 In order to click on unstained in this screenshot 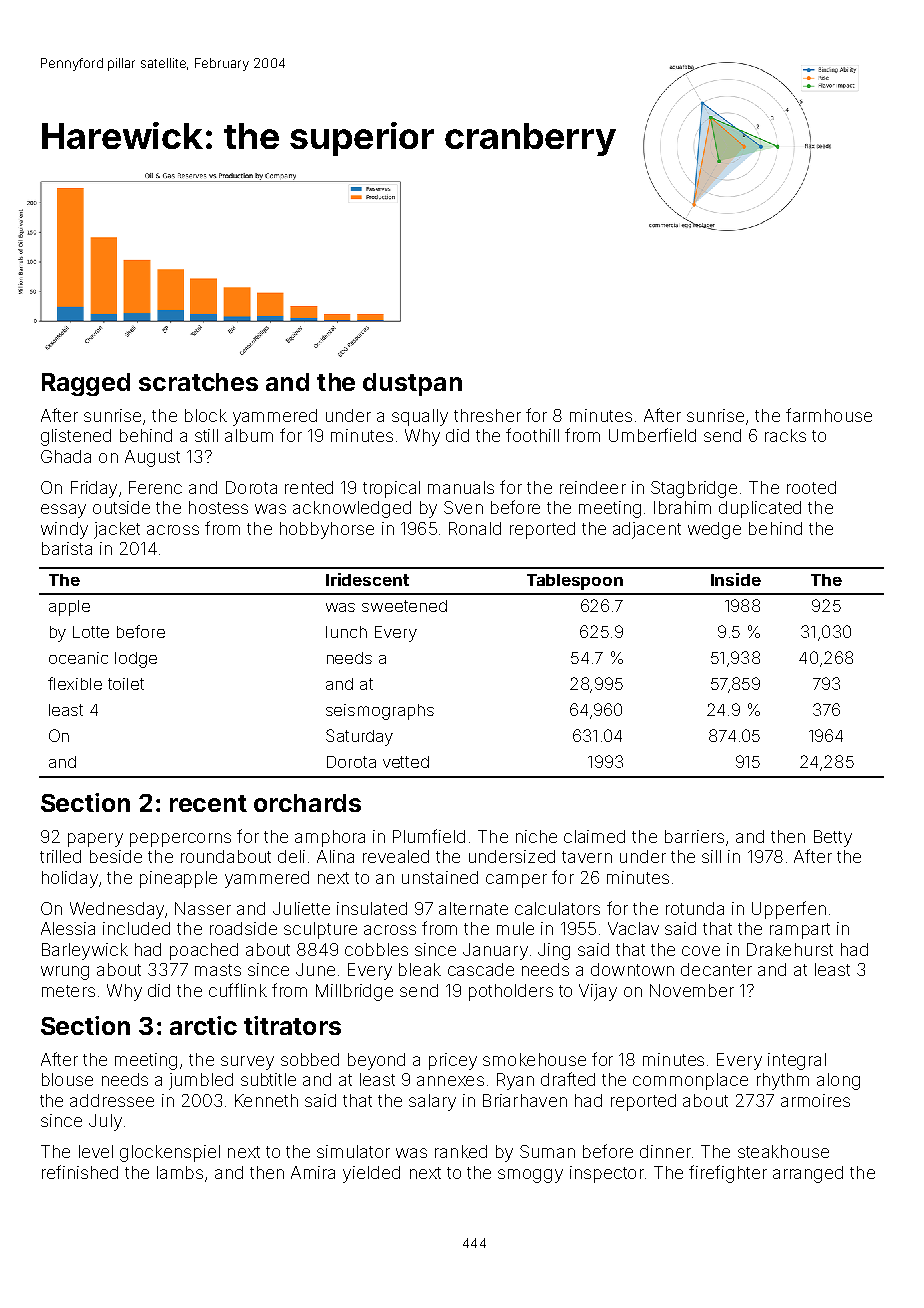, I will do `click(440, 877)`.
